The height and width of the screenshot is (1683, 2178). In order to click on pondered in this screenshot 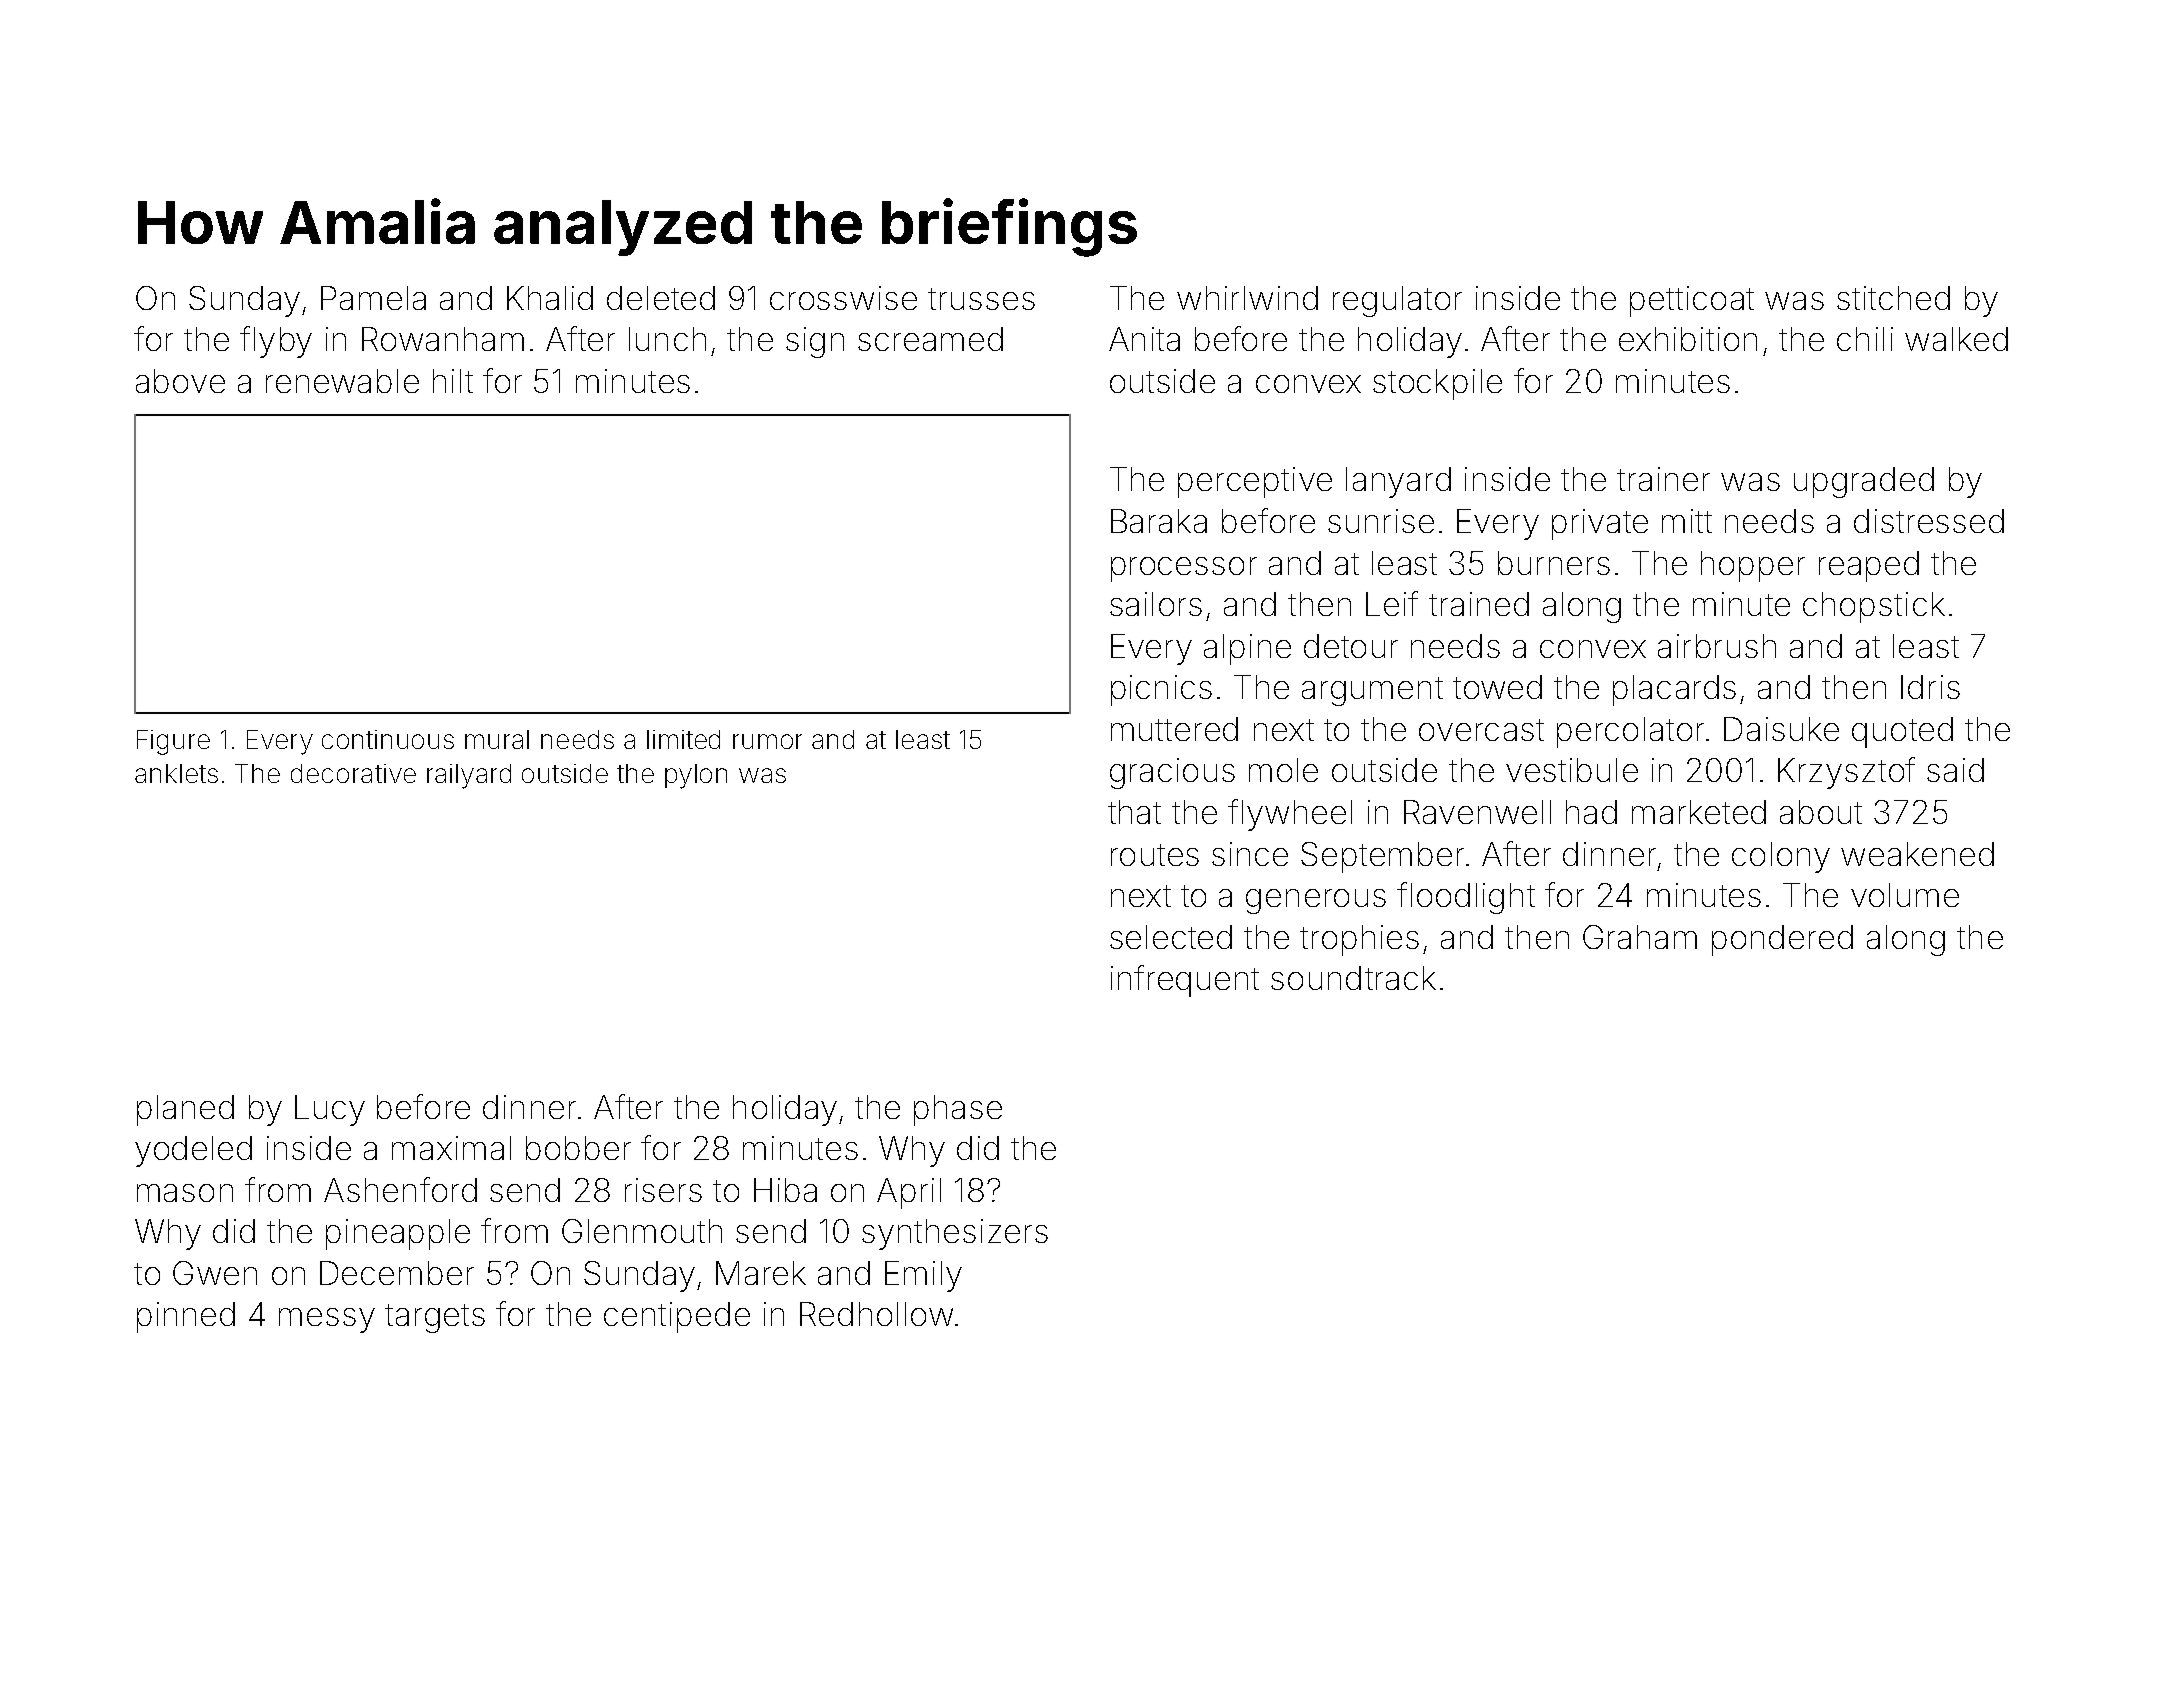, I will do `click(1782, 940)`.
